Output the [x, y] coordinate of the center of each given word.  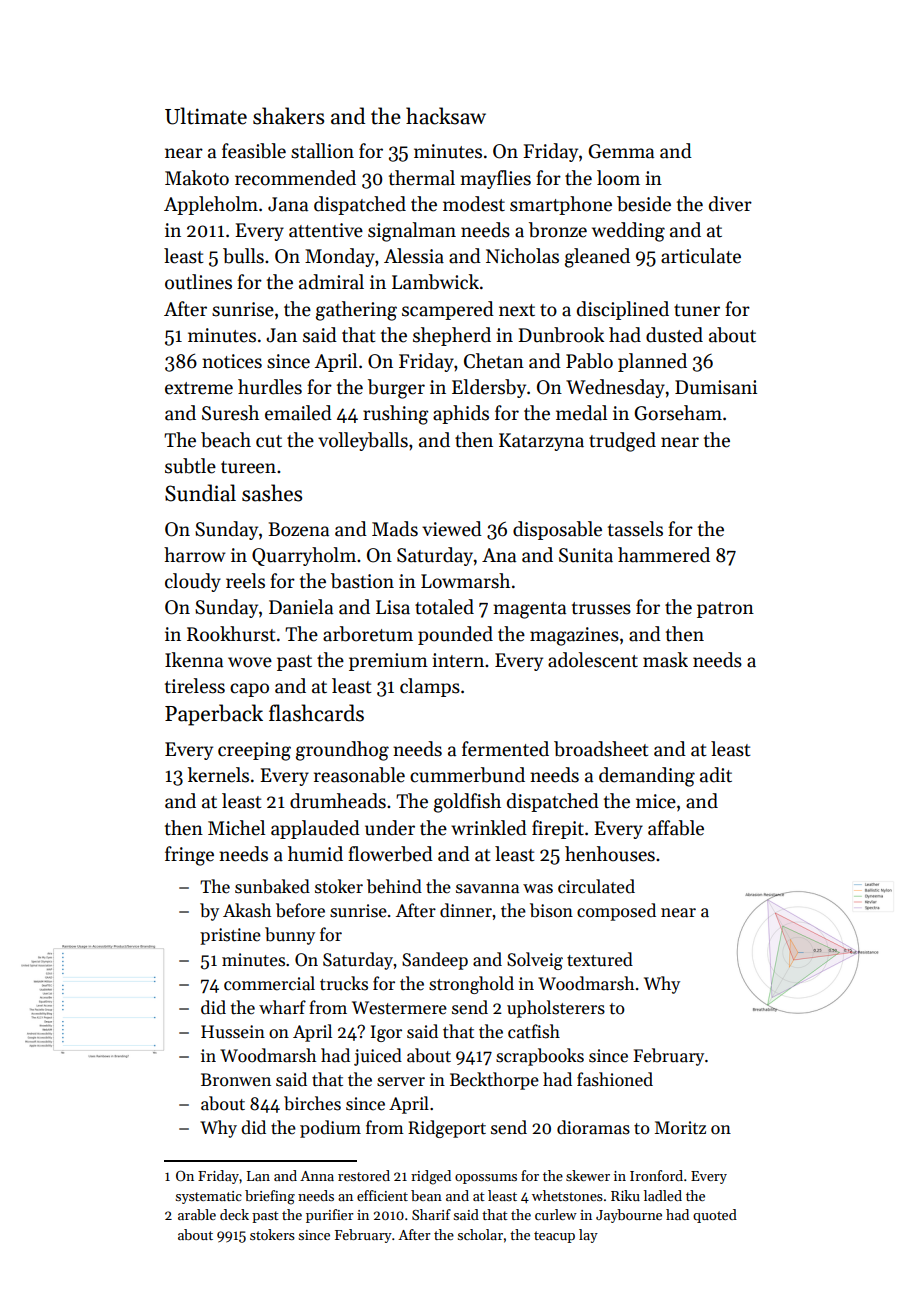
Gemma [621, 151]
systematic [209, 1197]
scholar [480, 1234]
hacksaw [446, 116]
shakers [288, 116]
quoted [715, 1216]
